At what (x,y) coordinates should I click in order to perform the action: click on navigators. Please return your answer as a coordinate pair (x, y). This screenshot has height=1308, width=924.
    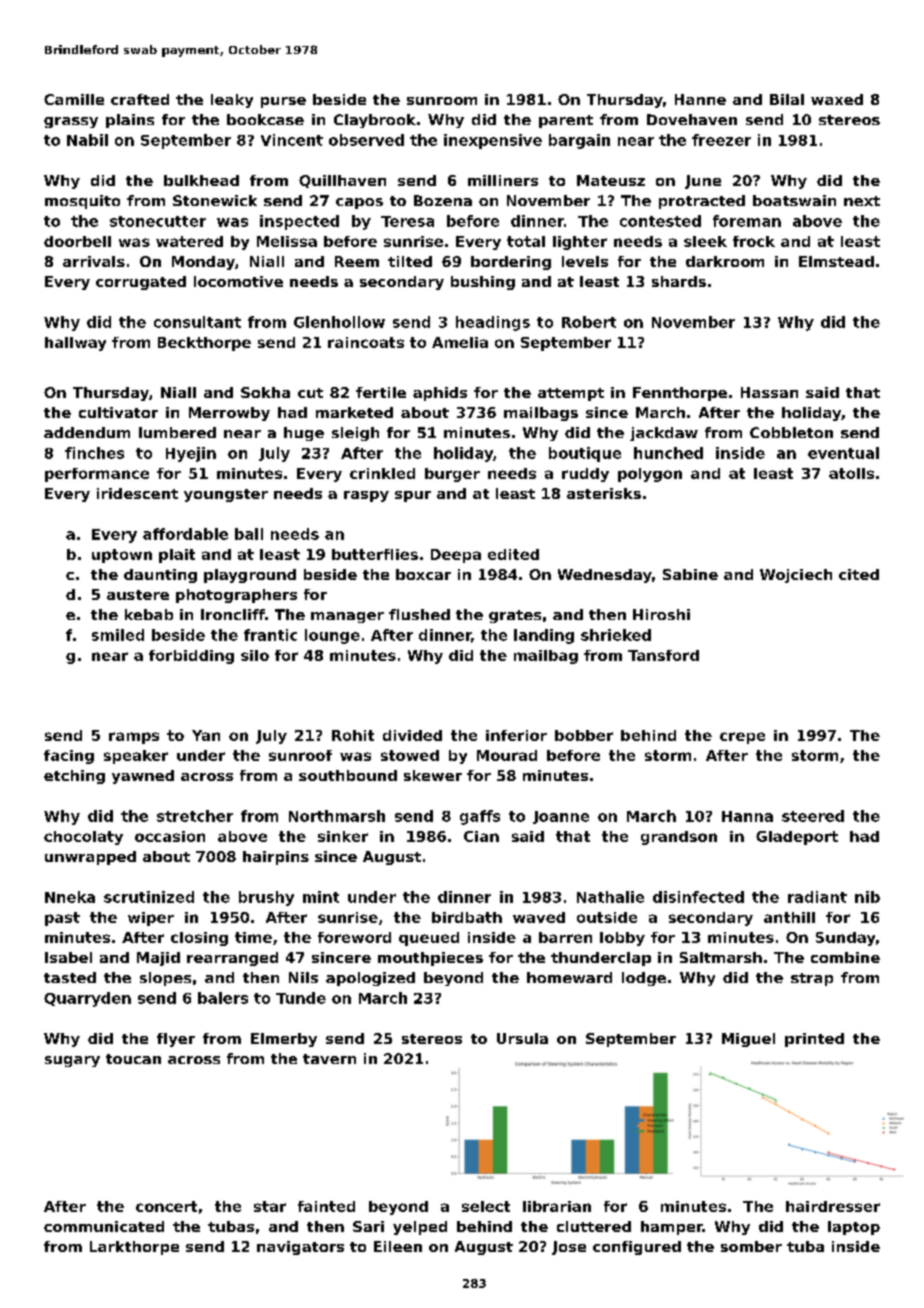
    Looking at the image, I should click on (300, 1248).
